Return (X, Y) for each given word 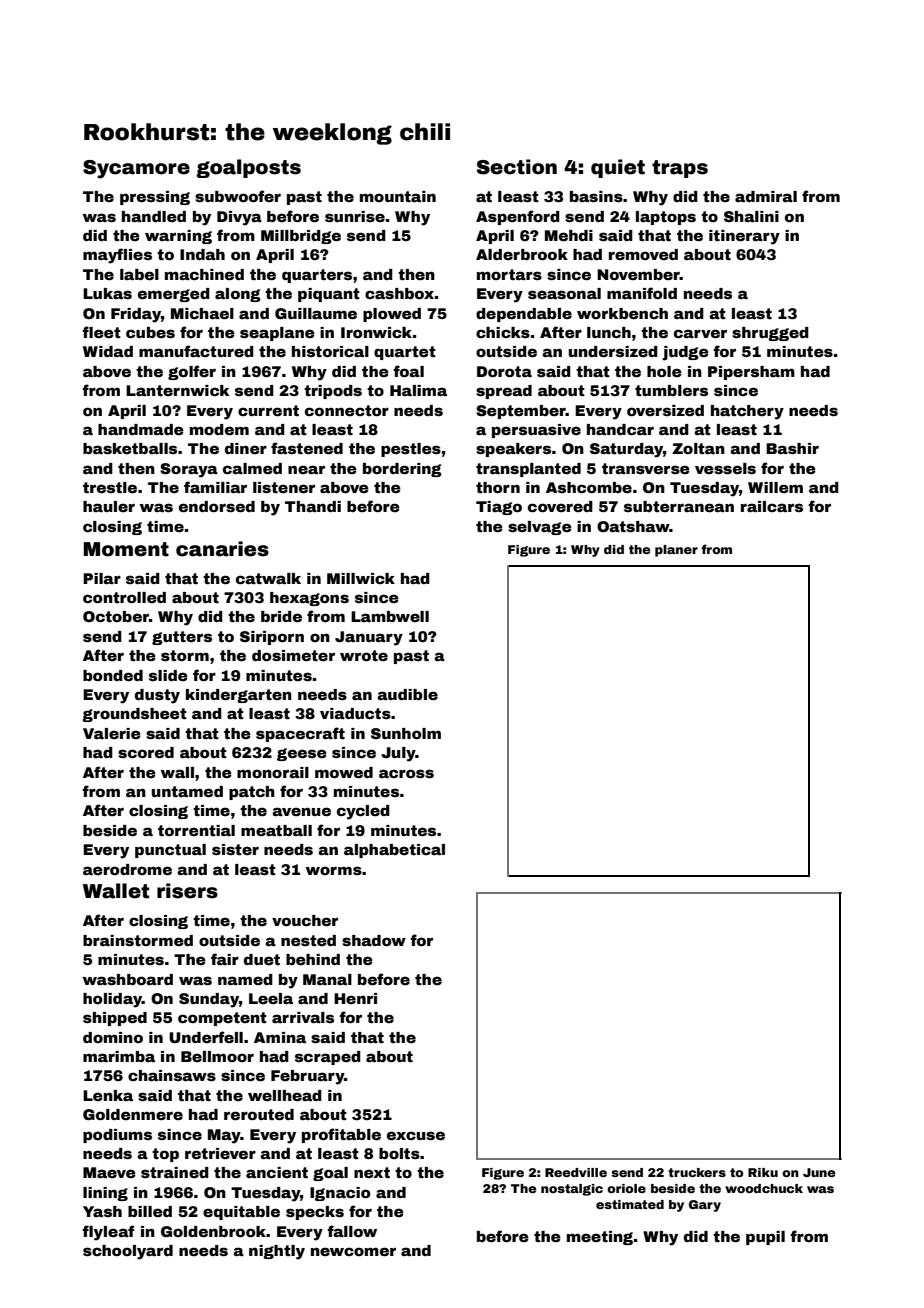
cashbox (399, 293)
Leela (271, 998)
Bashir (792, 448)
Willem (775, 487)
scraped (328, 1058)
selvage (540, 528)
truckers (697, 1172)
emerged (174, 295)
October (116, 616)
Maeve (109, 1172)
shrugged (770, 334)
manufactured (196, 351)
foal (408, 371)
